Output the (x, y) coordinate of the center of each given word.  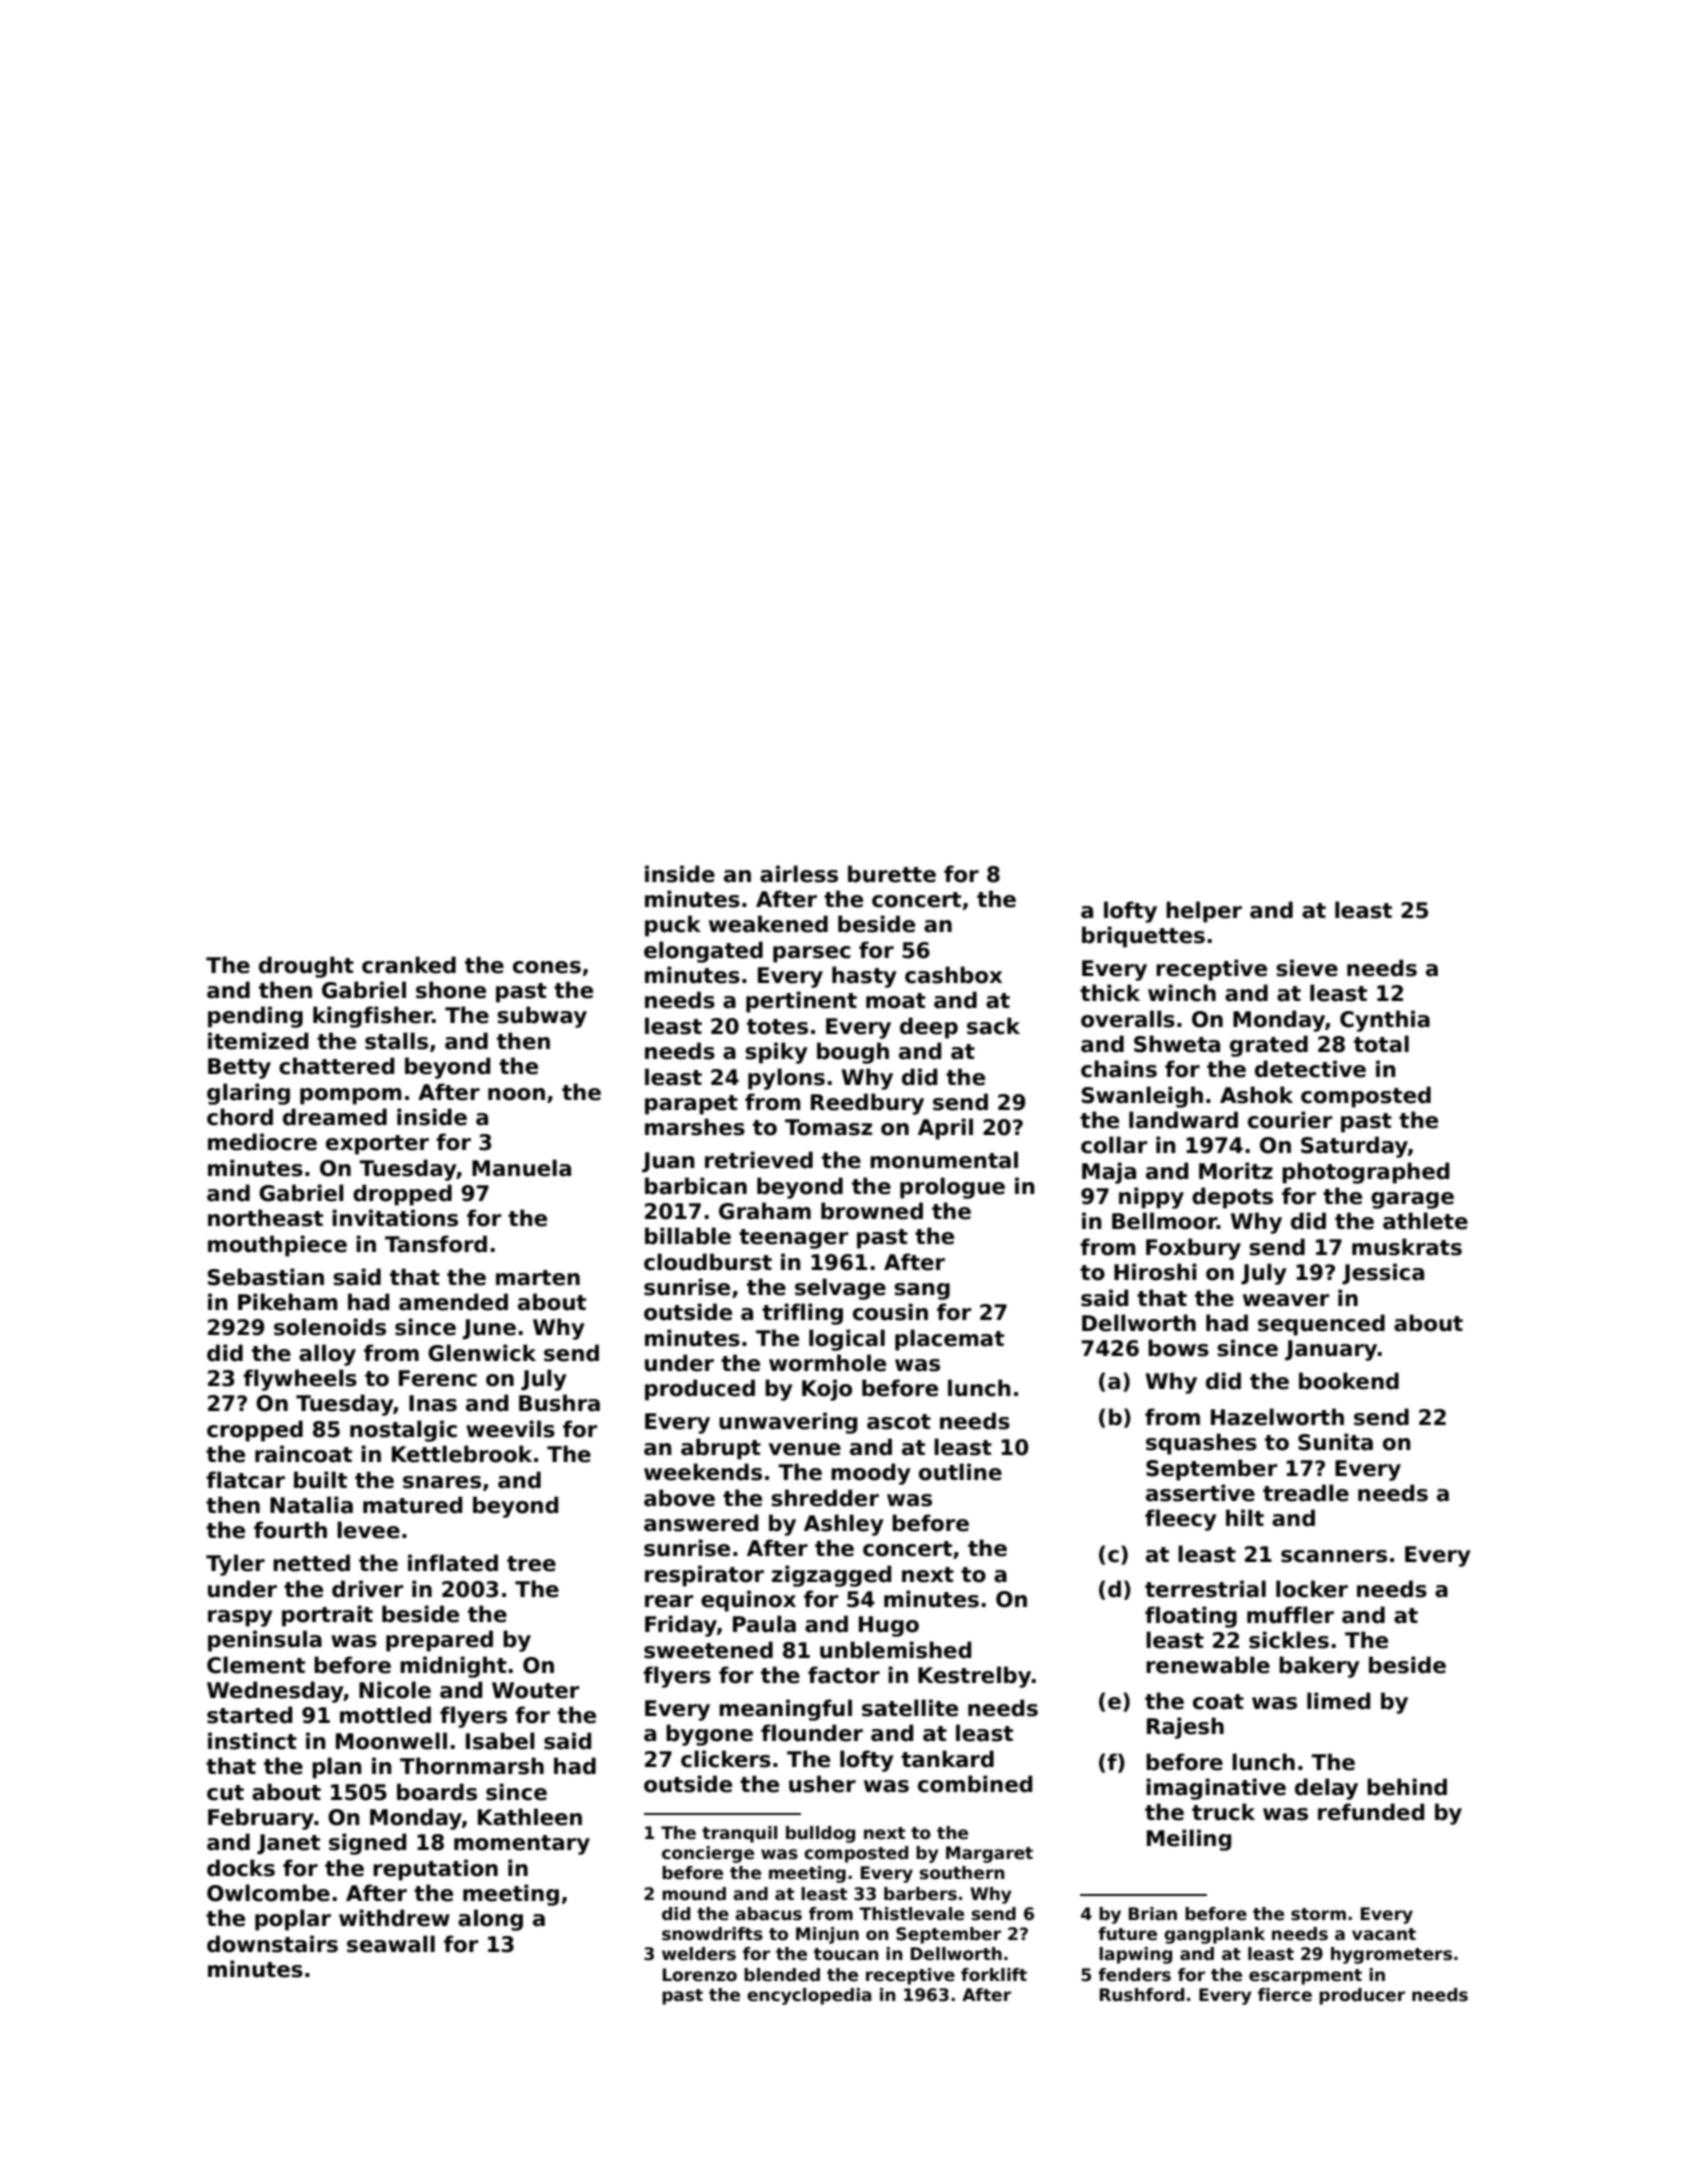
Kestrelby (975, 1677)
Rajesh (1185, 1728)
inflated (453, 1563)
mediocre (262, 1142)
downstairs (272, 1944)
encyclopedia (809, 1996)
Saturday (1354, 1147)
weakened (768, 924)
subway (542, 1017)
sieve (1307, 968)
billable (688, 1236)
